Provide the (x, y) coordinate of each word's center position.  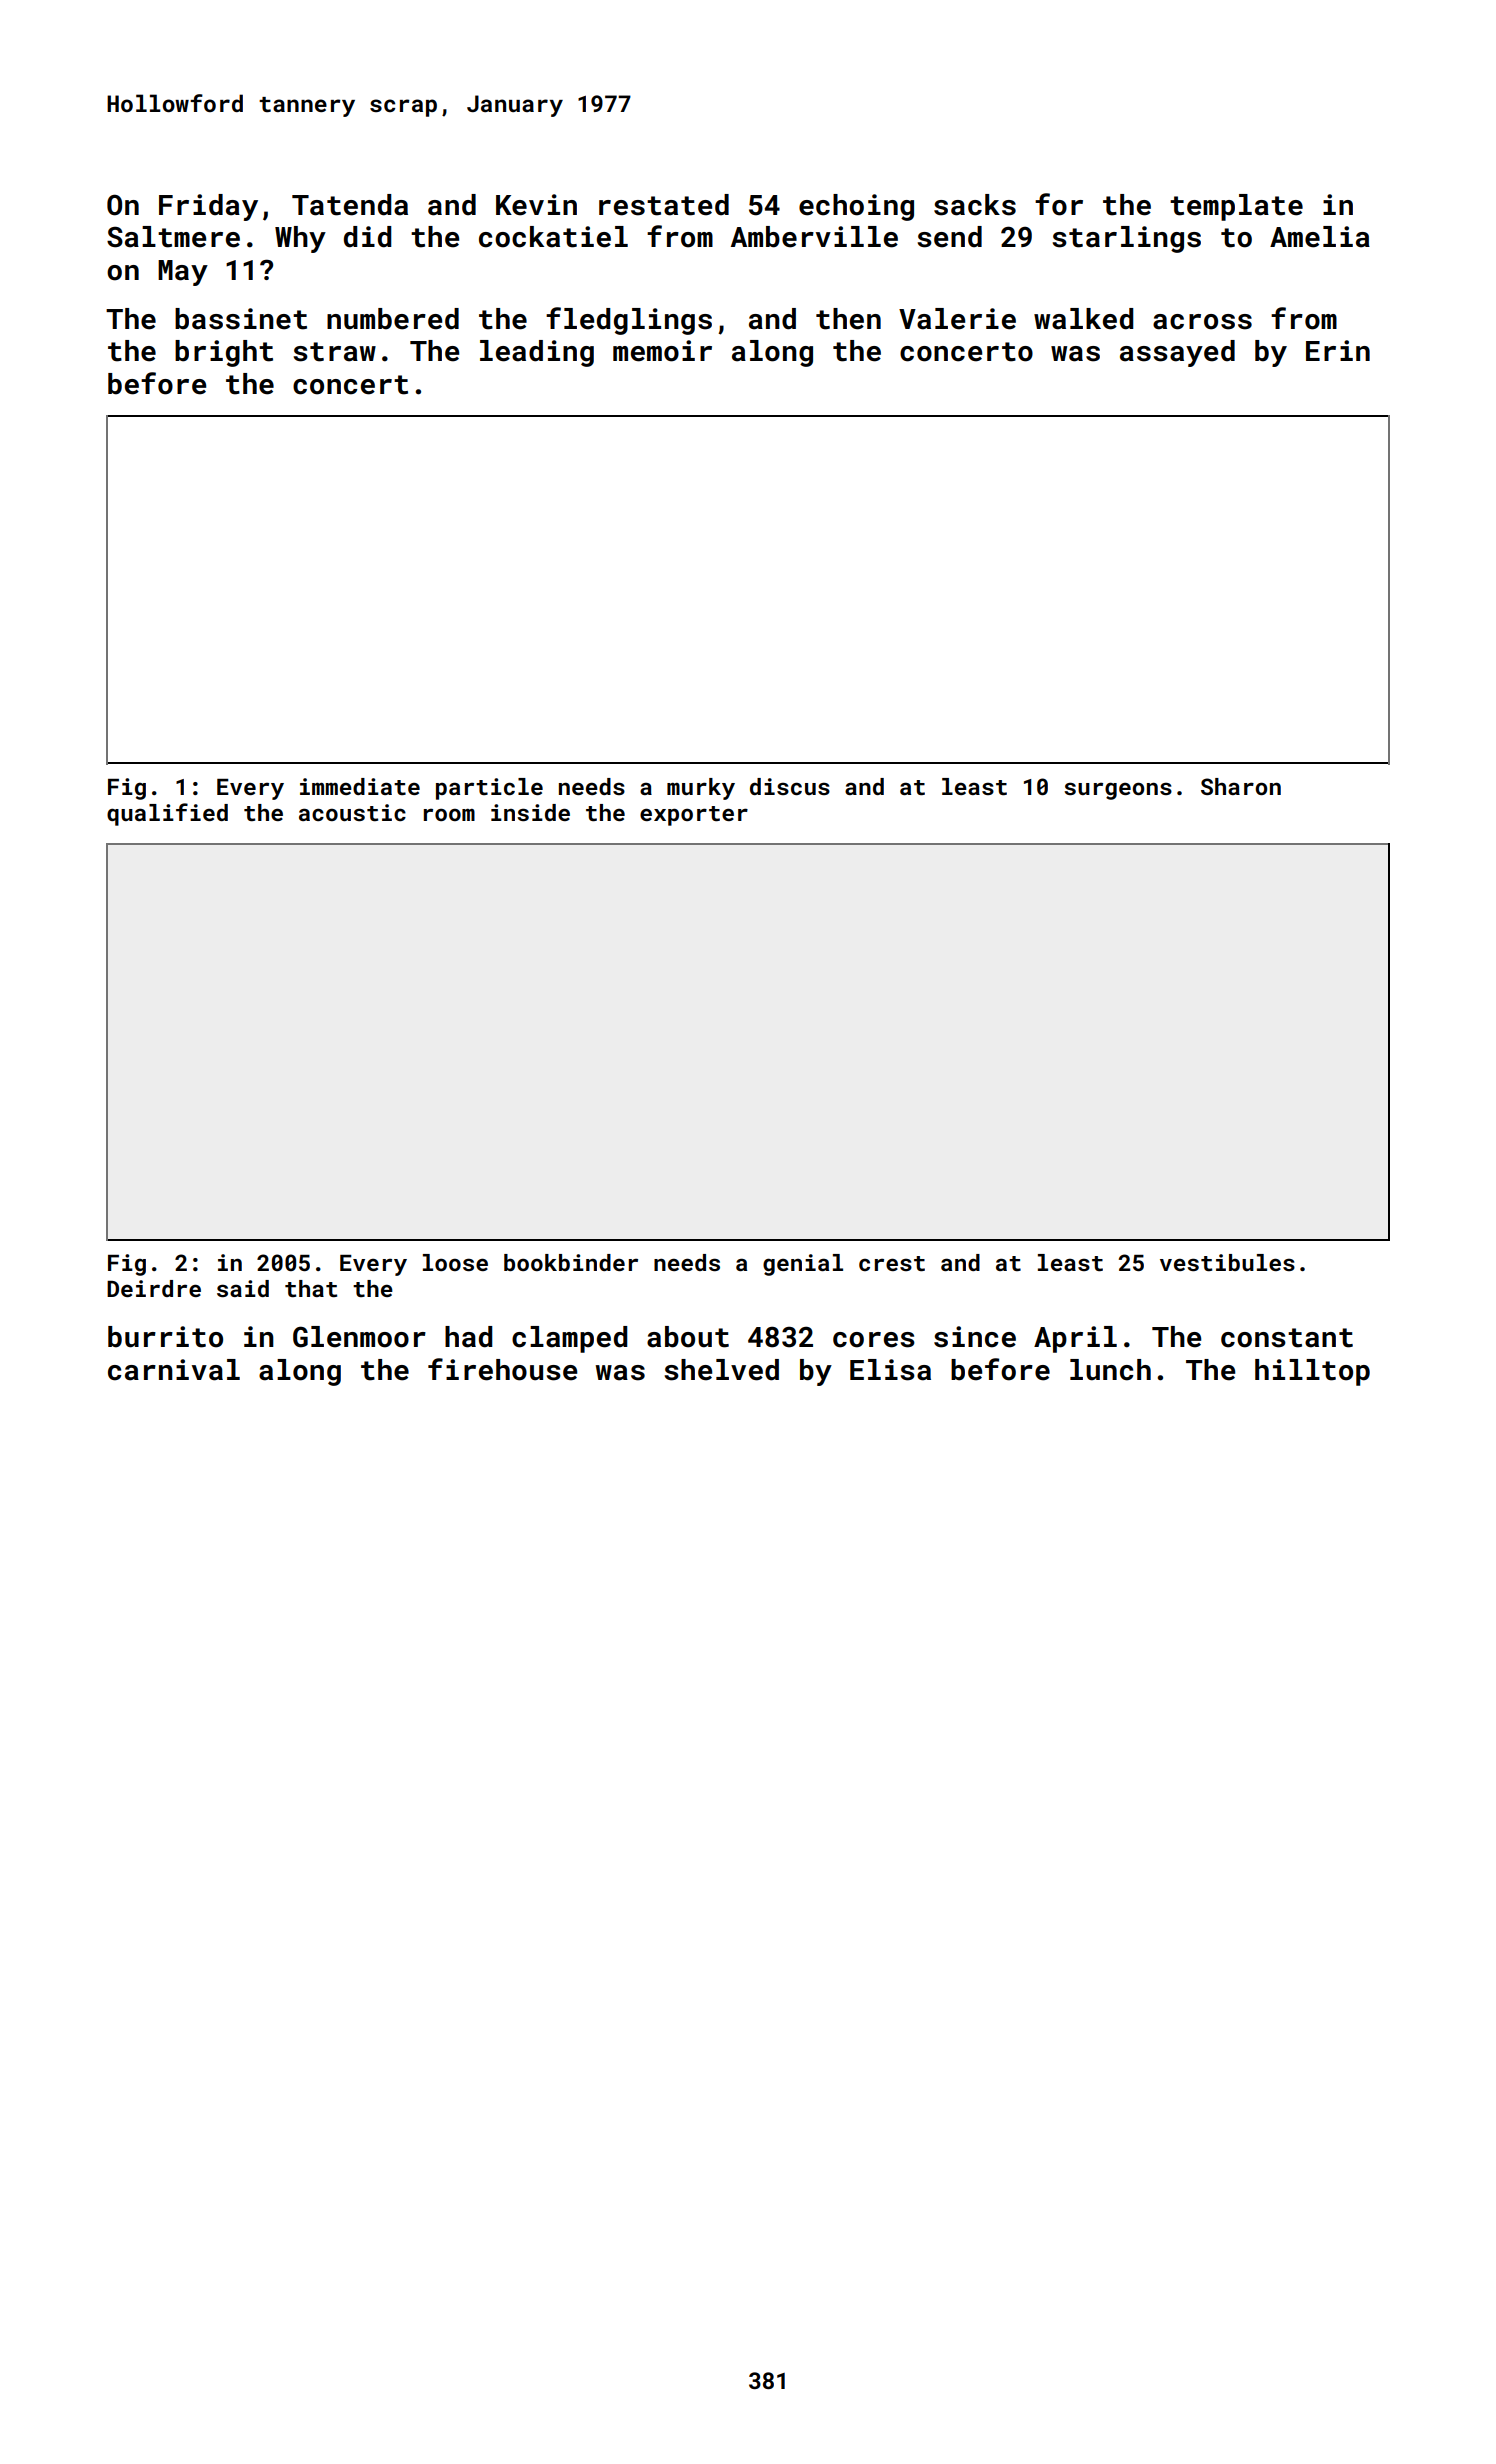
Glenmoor (359, 1337)
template (1236, 207)
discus (790, 786)
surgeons (1118, 791)
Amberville (814, 237)
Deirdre (154, 1288)
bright (224, 353)
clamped (569, 1339)
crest (892, 1263)
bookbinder (571, 1262)
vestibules (1227, 1262)
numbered (393, 319)
